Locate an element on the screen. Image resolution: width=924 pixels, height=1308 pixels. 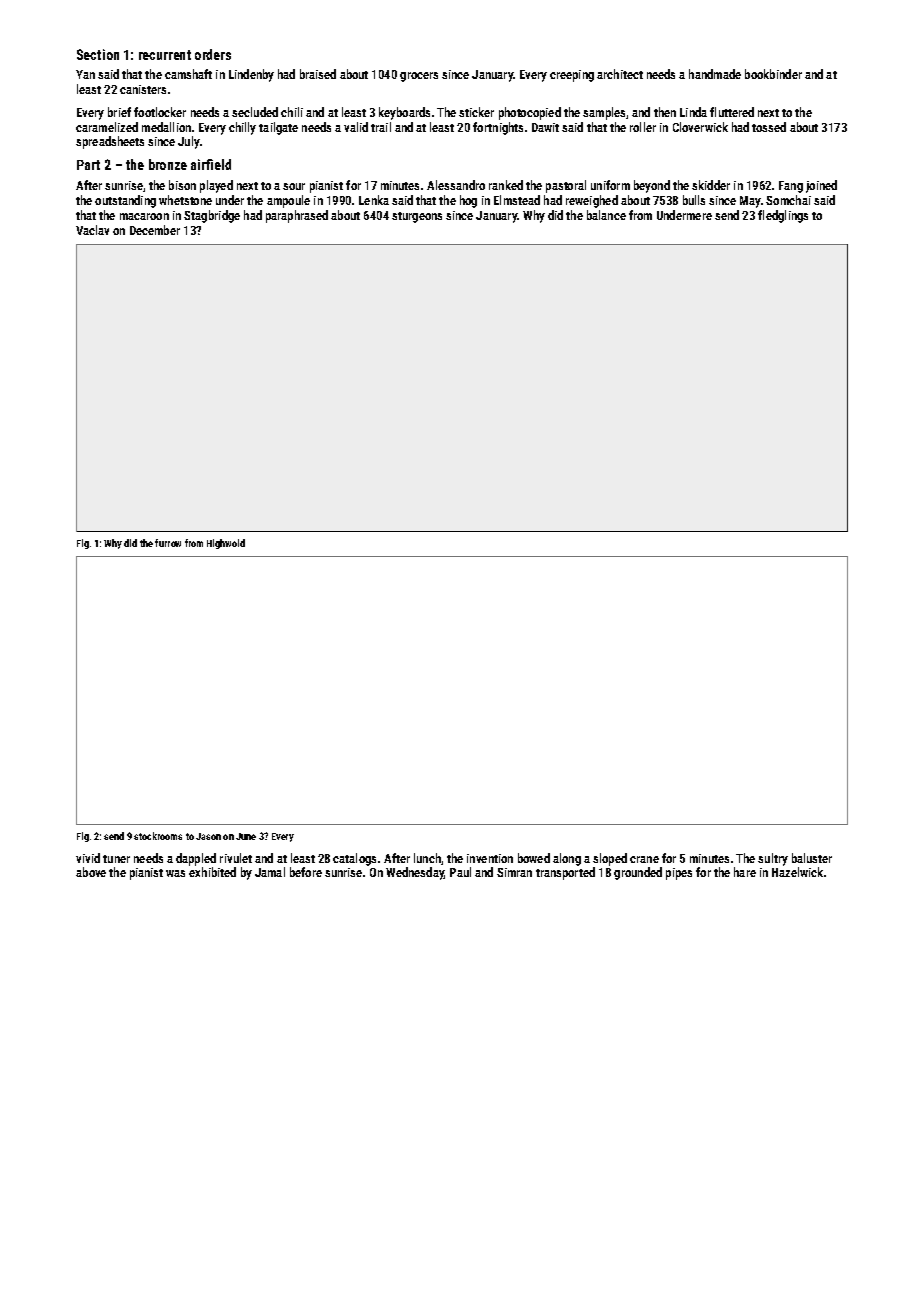
sturgeons is located at coordinates (417, 217).
